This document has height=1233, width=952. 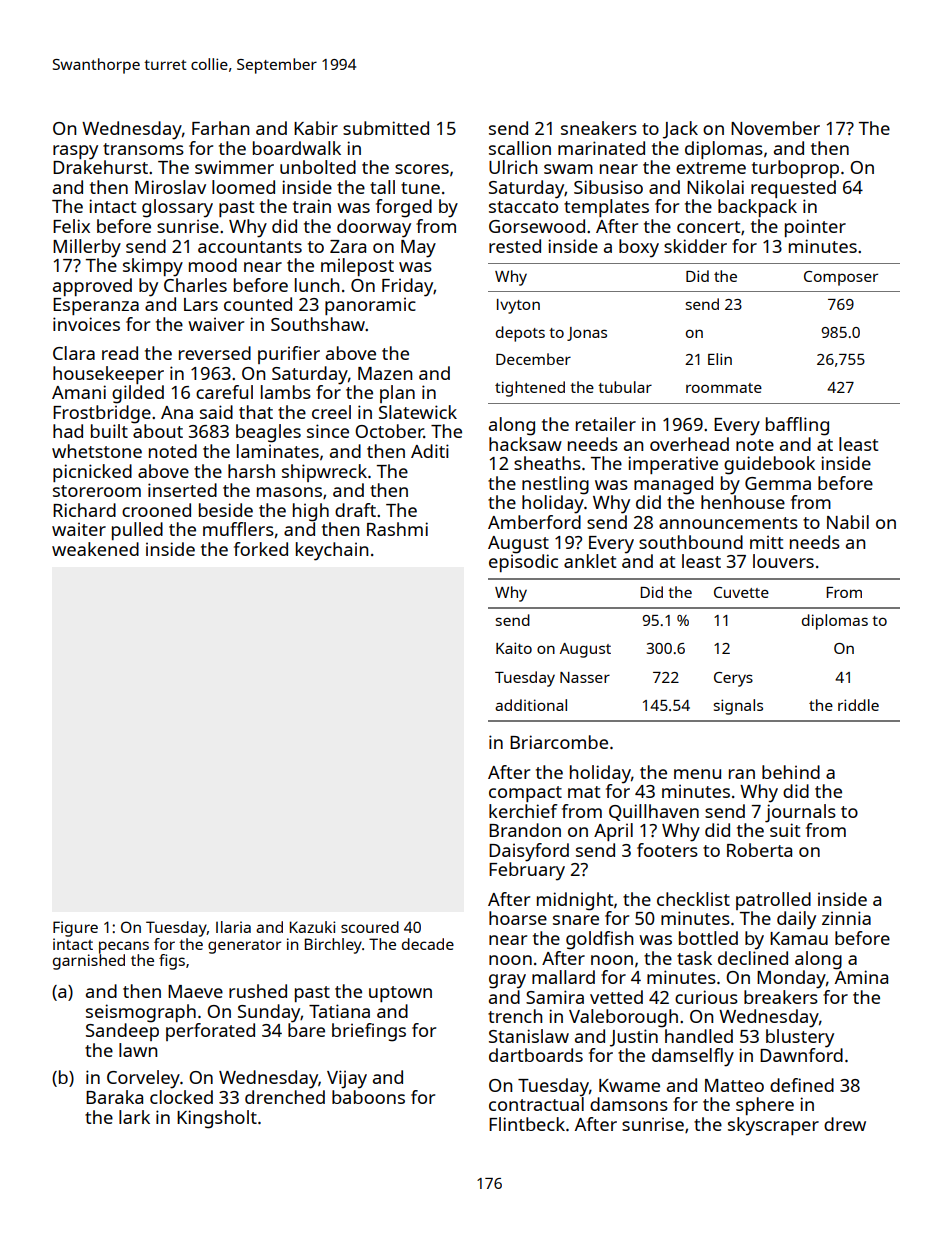 I want to click on Nabil, so click(x=848, y=522).
